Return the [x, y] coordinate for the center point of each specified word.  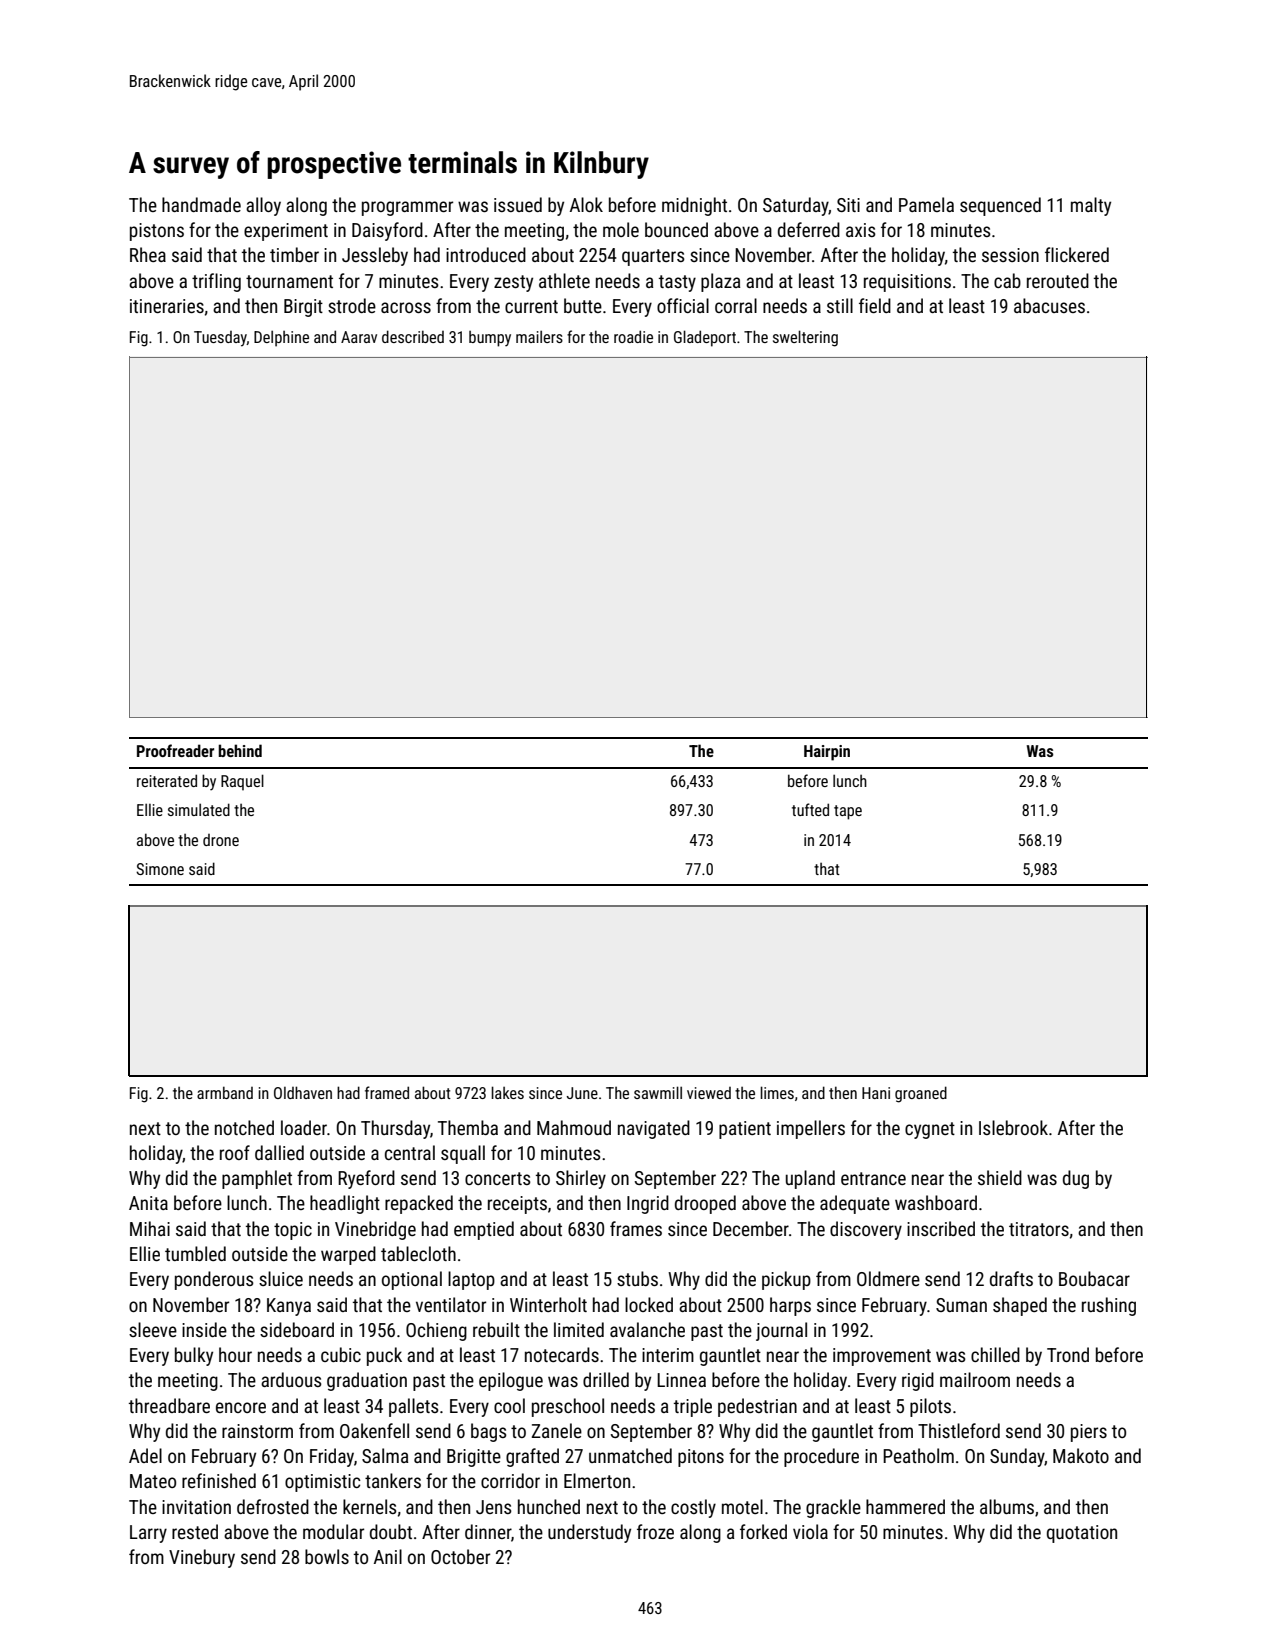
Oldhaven [303, 1092]
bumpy [490, 339]
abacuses [1049, 305]
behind [240, 750]
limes [777, 1092]
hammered [905, 1506]
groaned [921, 1094]
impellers [811, 1129]
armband [225, 1092]
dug [1076, 1179]
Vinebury [202, 1558]
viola [810, 1531]
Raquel [242, 782]
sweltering [805, 338]
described [413, 336]
